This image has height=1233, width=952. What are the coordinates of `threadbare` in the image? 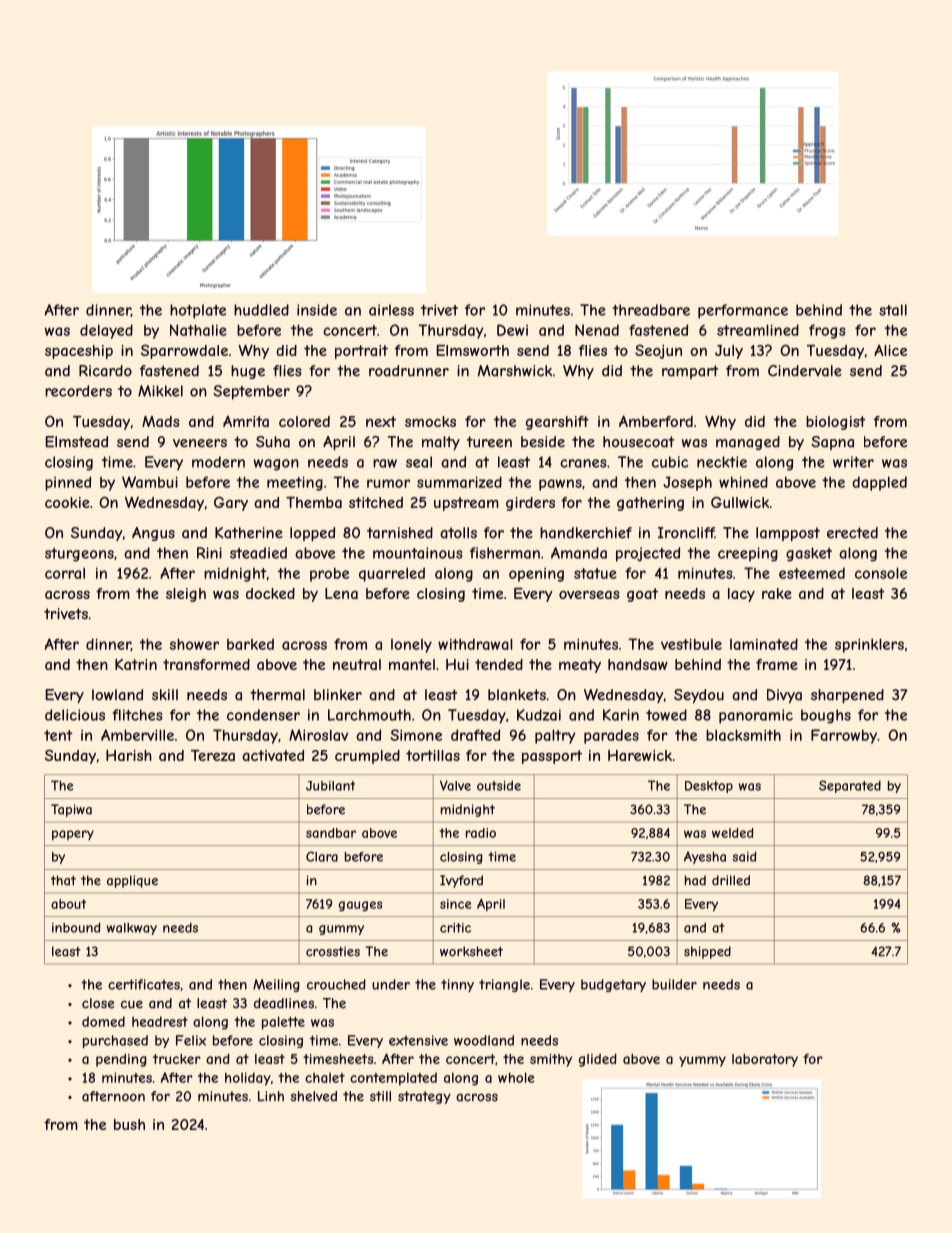 It's located at (651, 310).
